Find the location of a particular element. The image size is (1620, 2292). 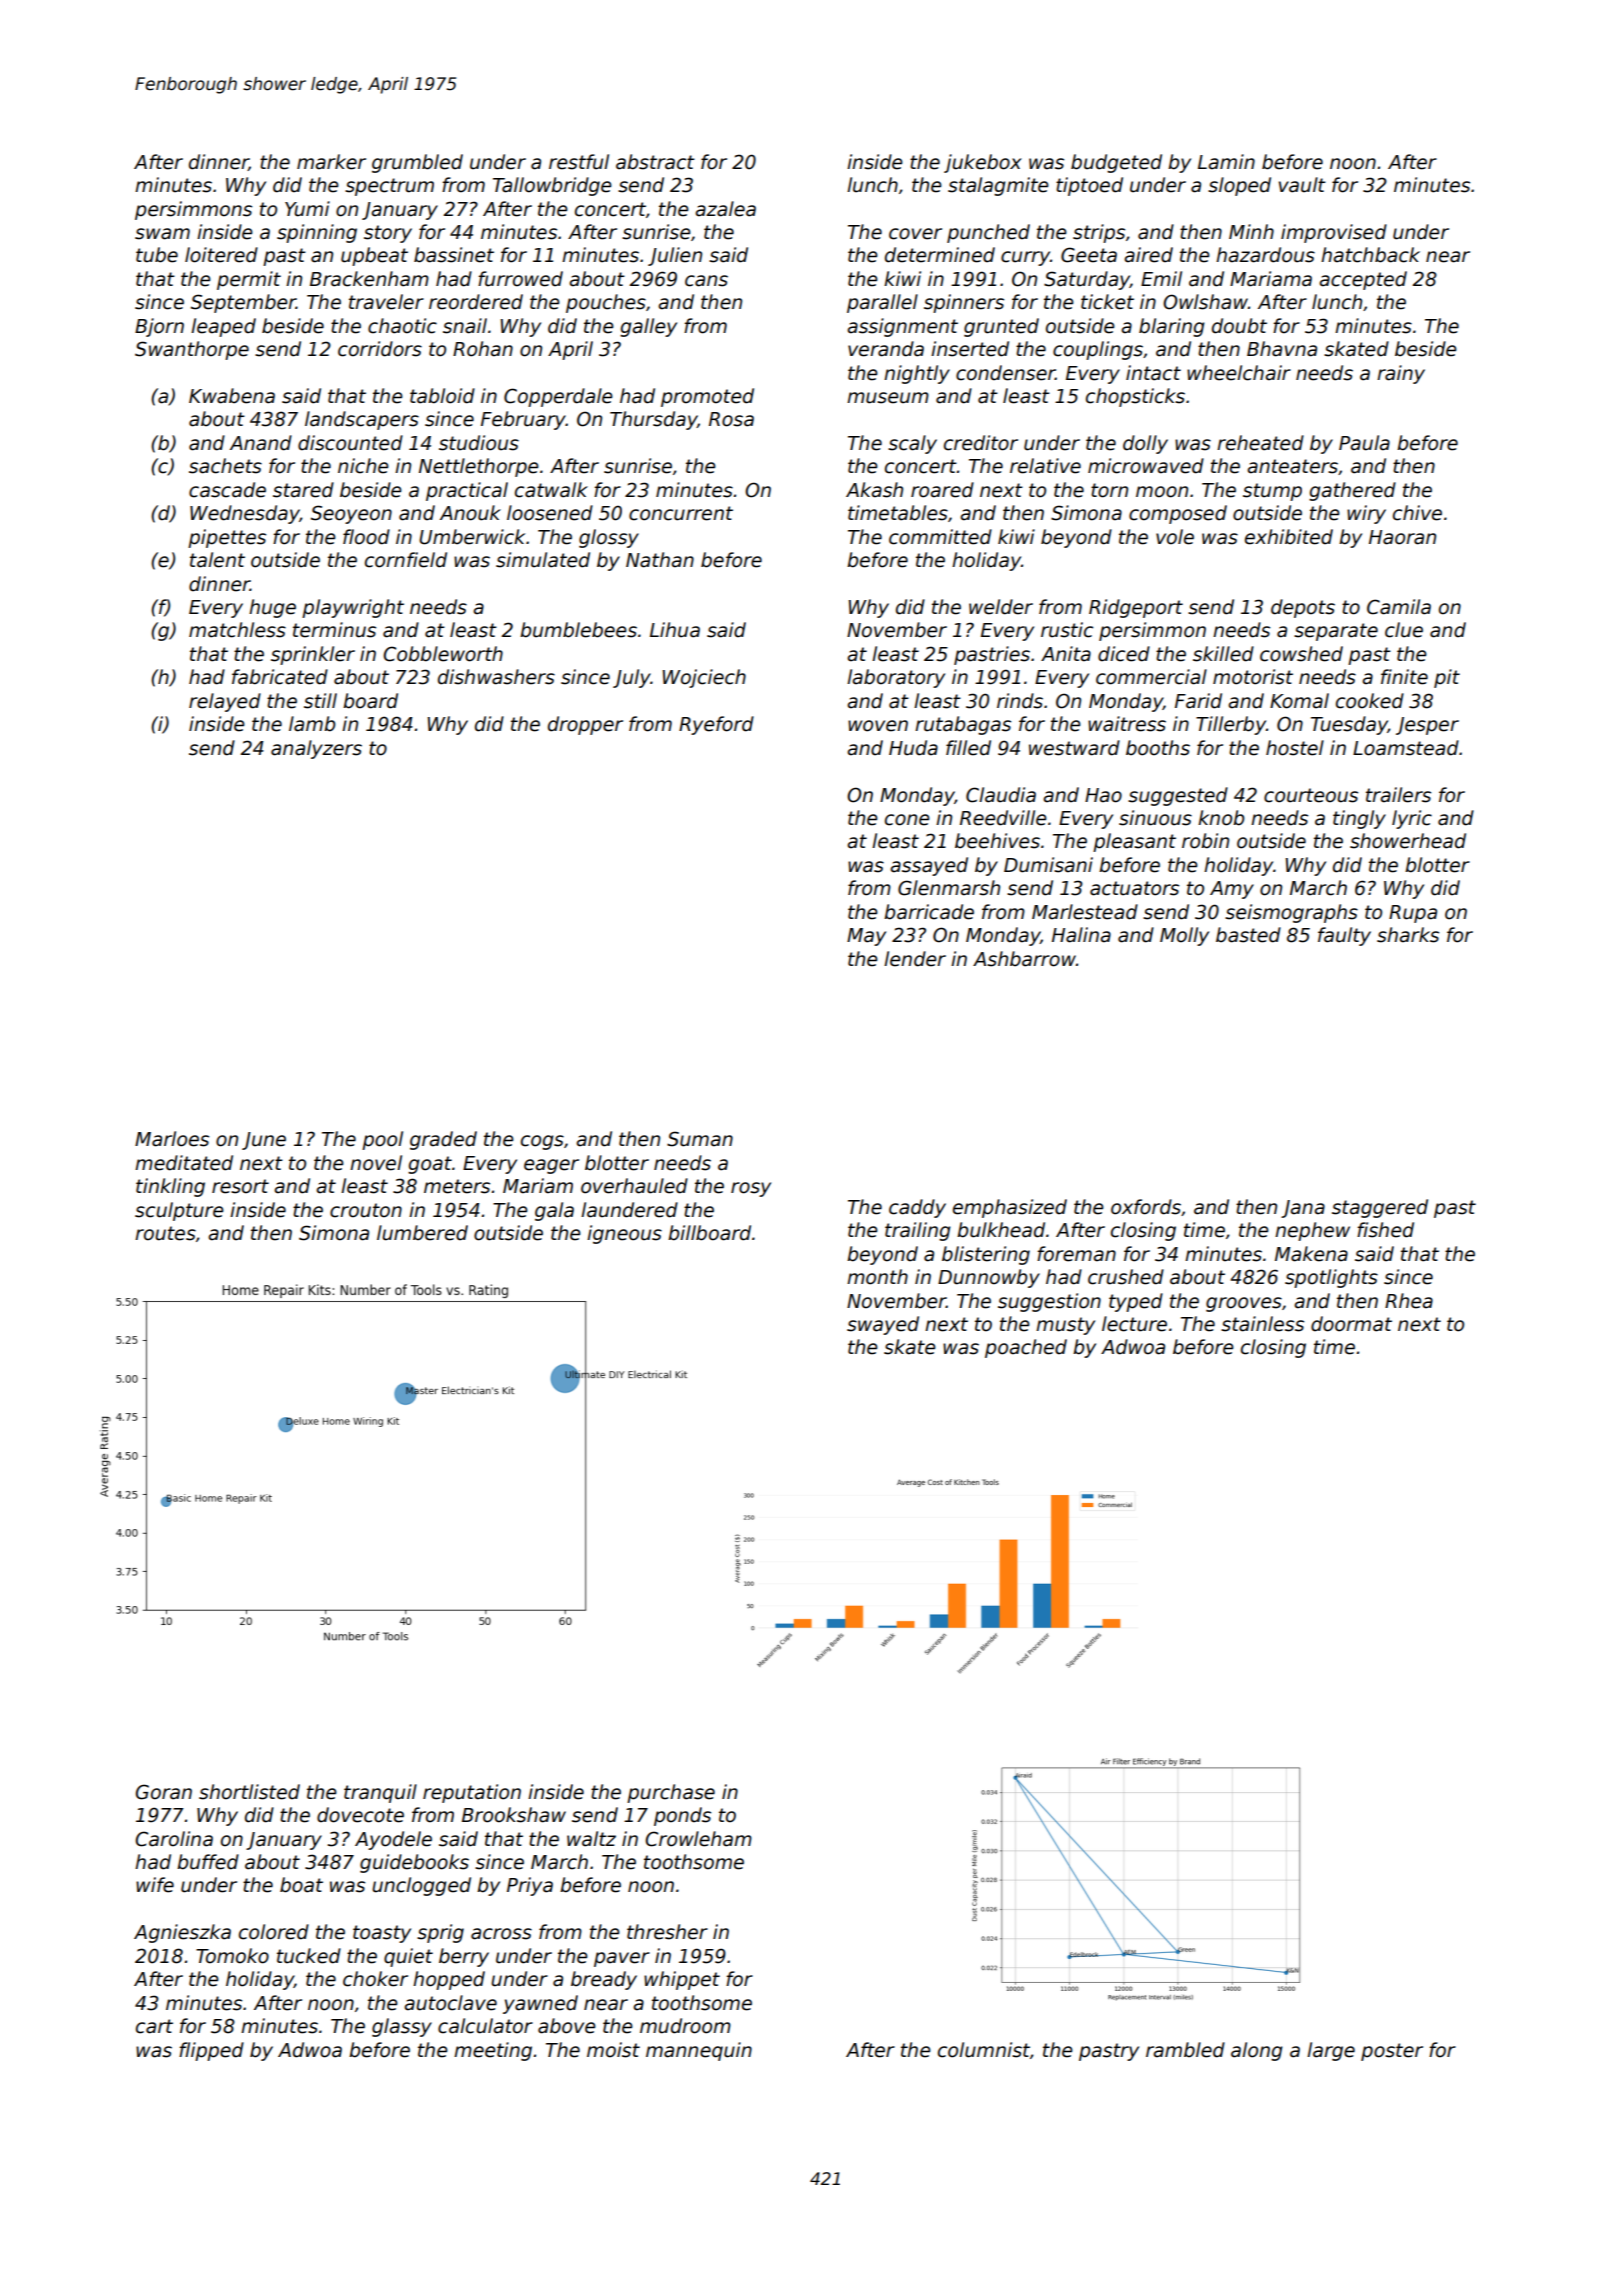

swam is located at coordinates (162, 234).
